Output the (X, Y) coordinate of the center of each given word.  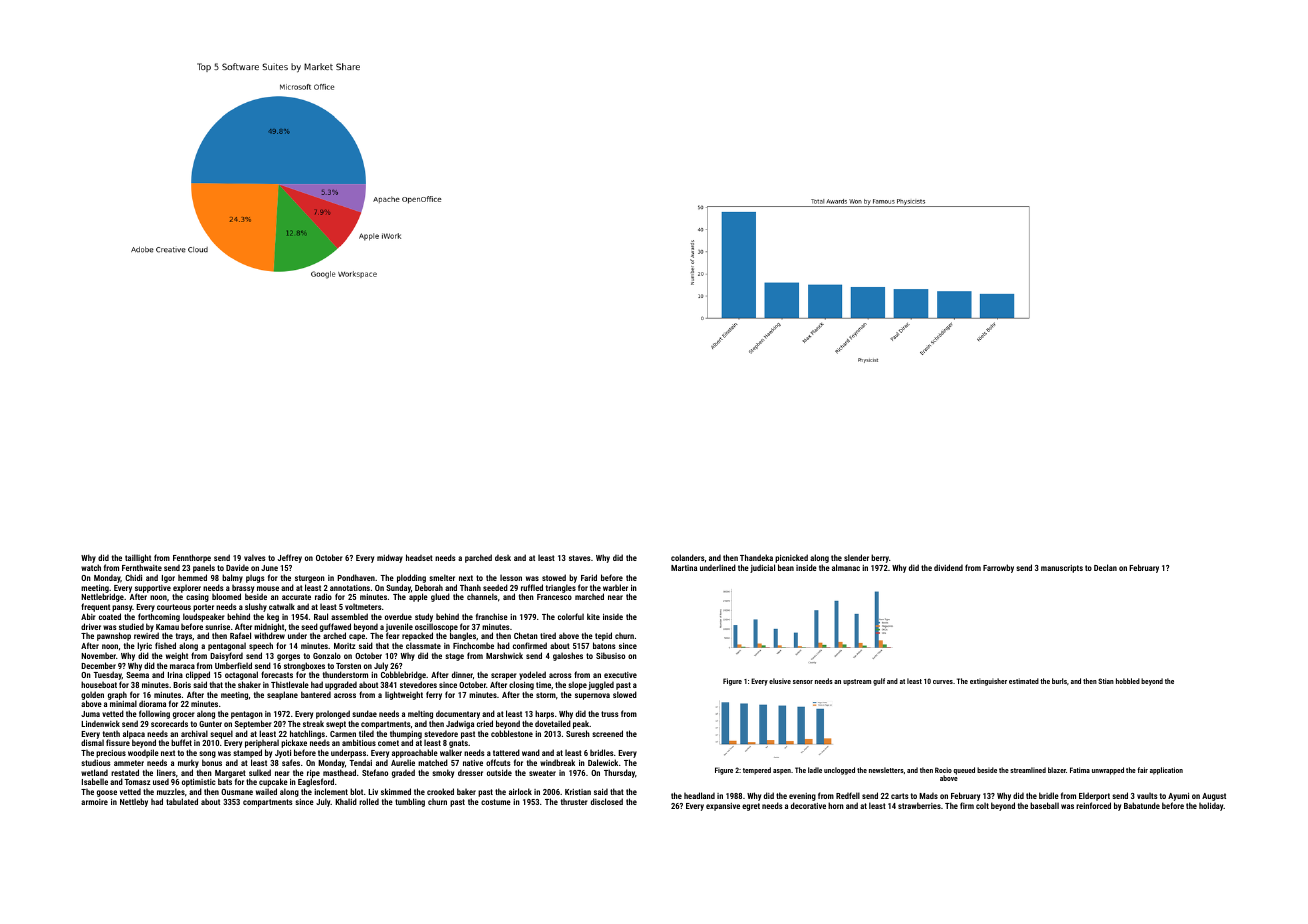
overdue (398, 616)
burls (1059, 681)
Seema (137, 675)
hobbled (1128, 681)
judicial (762, 569)
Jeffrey (290, 558)
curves (943, 682)
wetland (94, 772)
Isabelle (95, 781)
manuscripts (1062, 569)
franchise (492, 616)
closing (521, 685)
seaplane (282, 695)
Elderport (1094, 796)
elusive (780, 681)
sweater (542, 773)
